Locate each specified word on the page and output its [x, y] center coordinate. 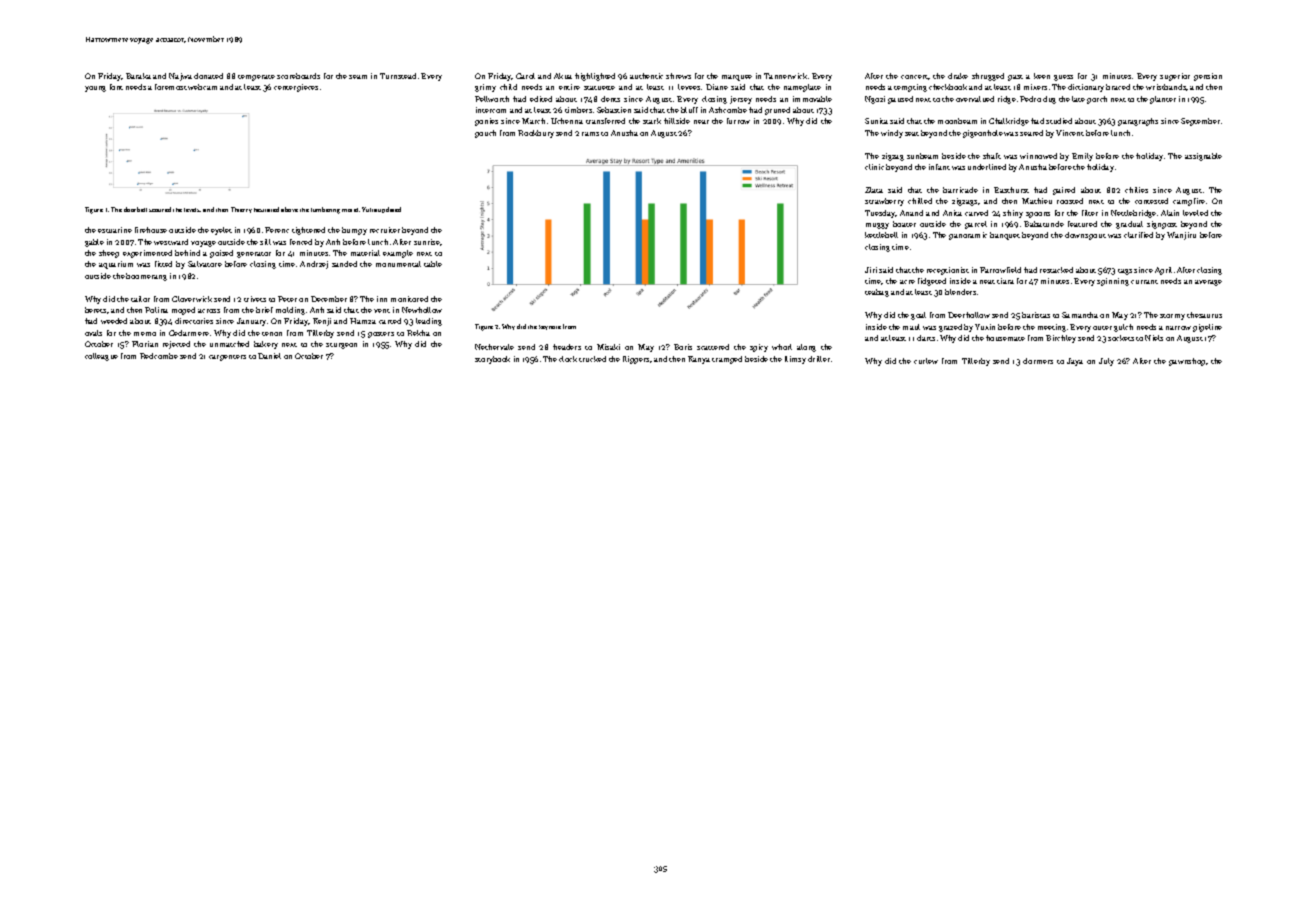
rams [590, 134]
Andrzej [314, 265]
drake [958, 76]
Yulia [369, 209]
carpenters [227, 358]
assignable [1203, 157]
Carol [525, 76]
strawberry [884, 202]
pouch [485, 134]
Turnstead [398, 76]
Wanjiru [1181, 236]
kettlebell [881, 235]
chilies [1136, 190]
